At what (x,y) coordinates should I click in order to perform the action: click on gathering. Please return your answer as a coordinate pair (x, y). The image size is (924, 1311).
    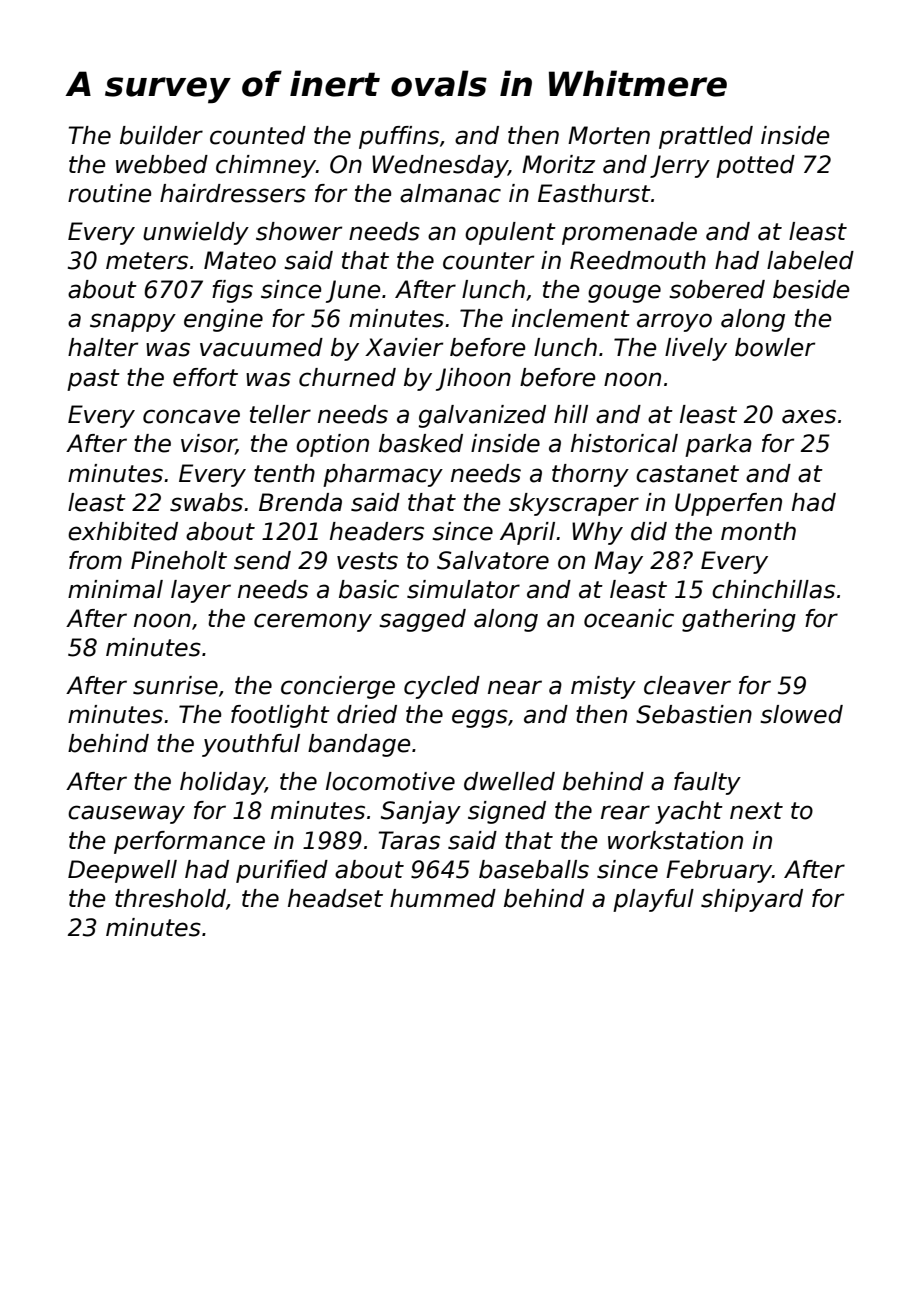
    Looking at the image, I should click on (739, 620).
